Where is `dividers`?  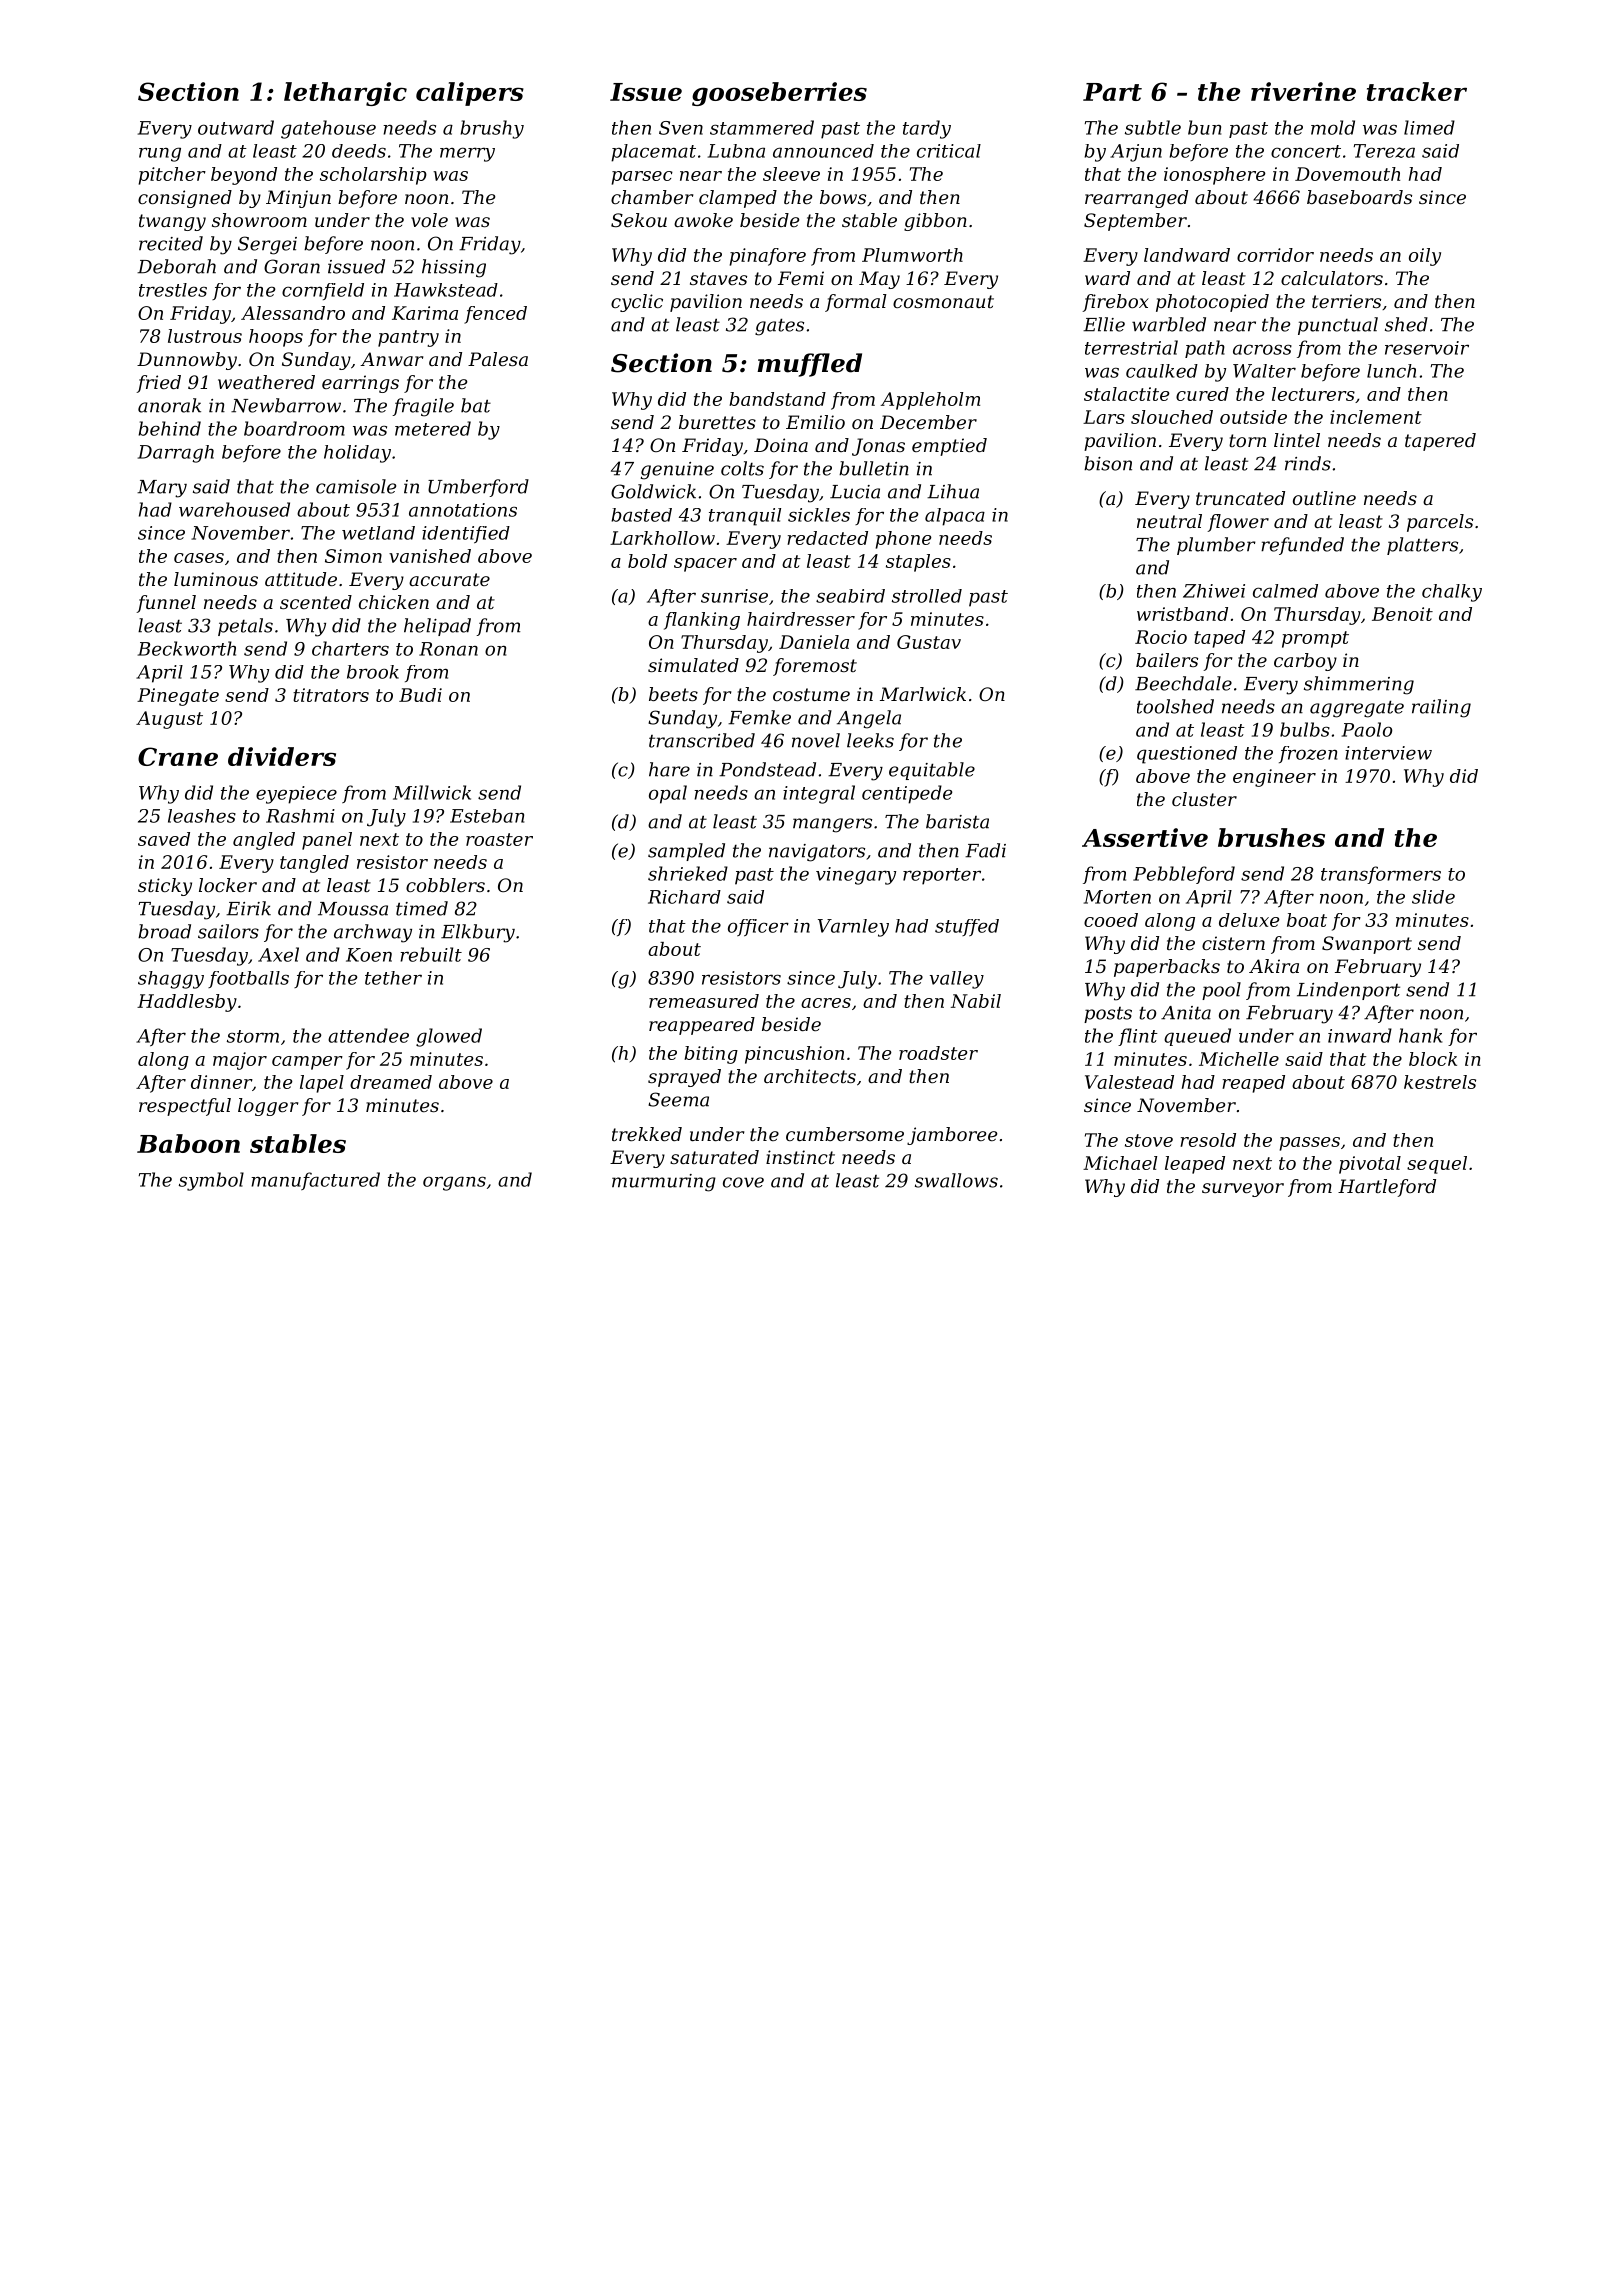 dividers is located at coordinates (282, 756).
